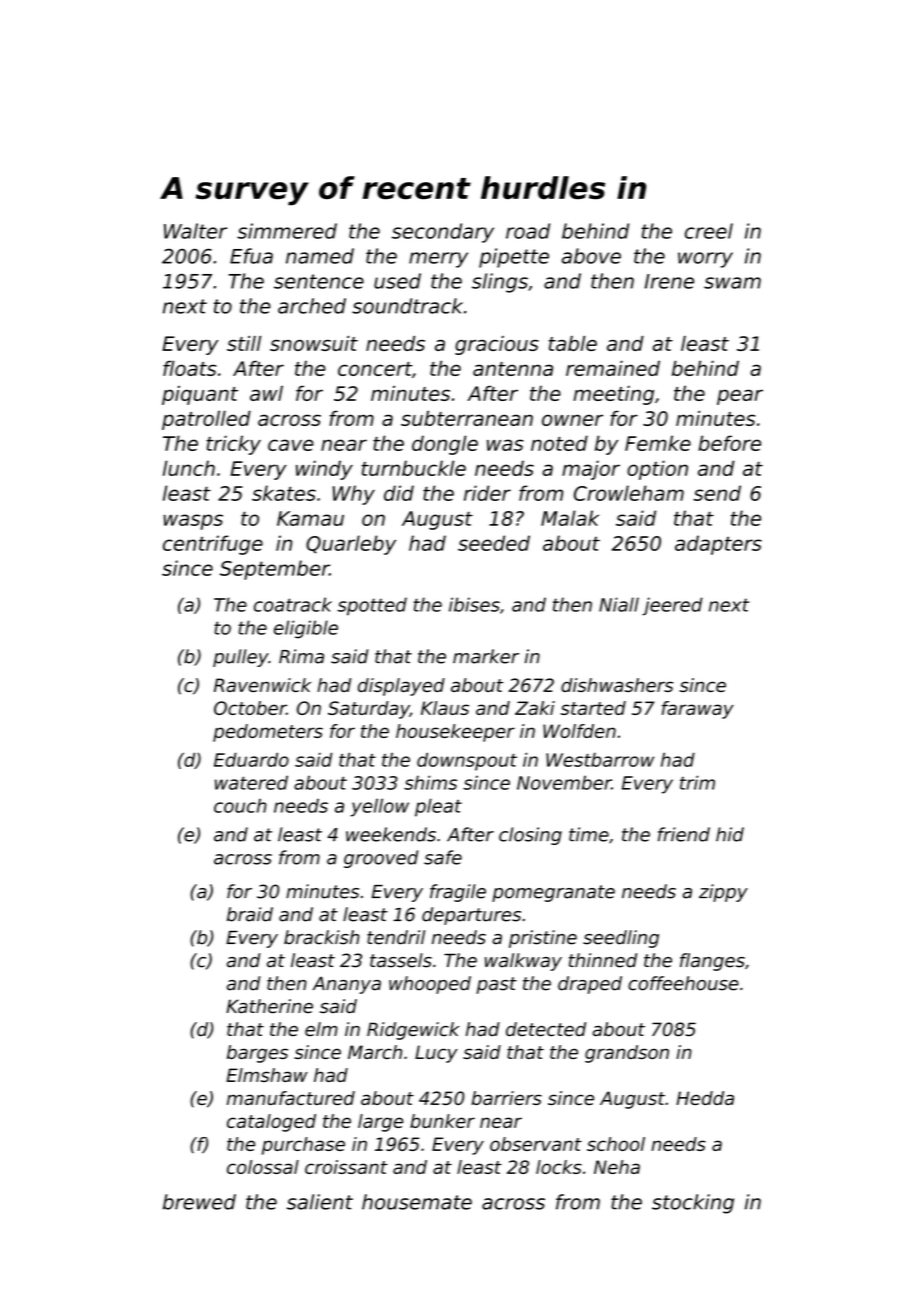 The height and width of the screenshot is (1311, 924). I want to click on stocking, so click(693, 1204).
